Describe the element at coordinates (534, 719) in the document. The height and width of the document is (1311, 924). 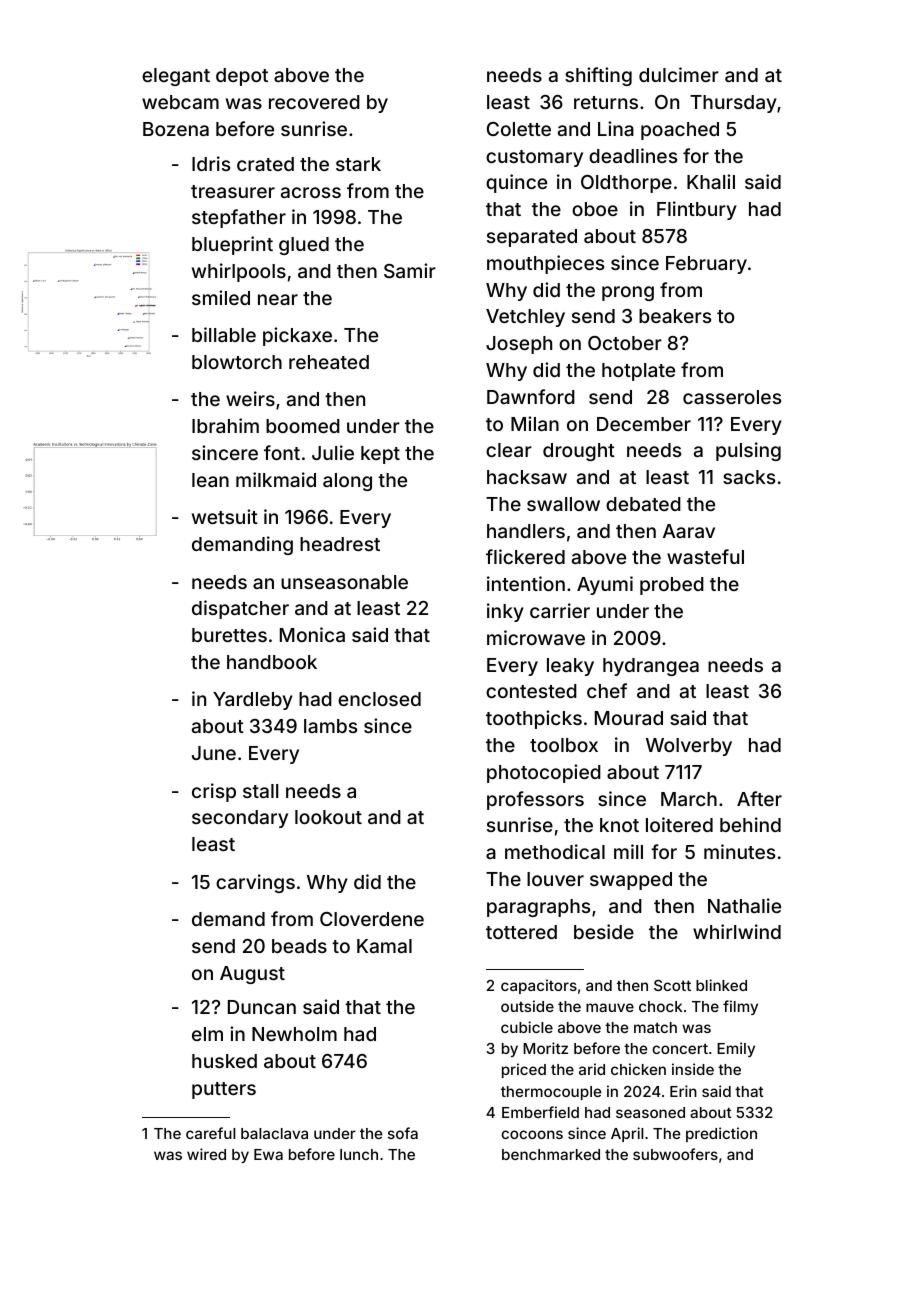
I see `toothpicks` at that location.
